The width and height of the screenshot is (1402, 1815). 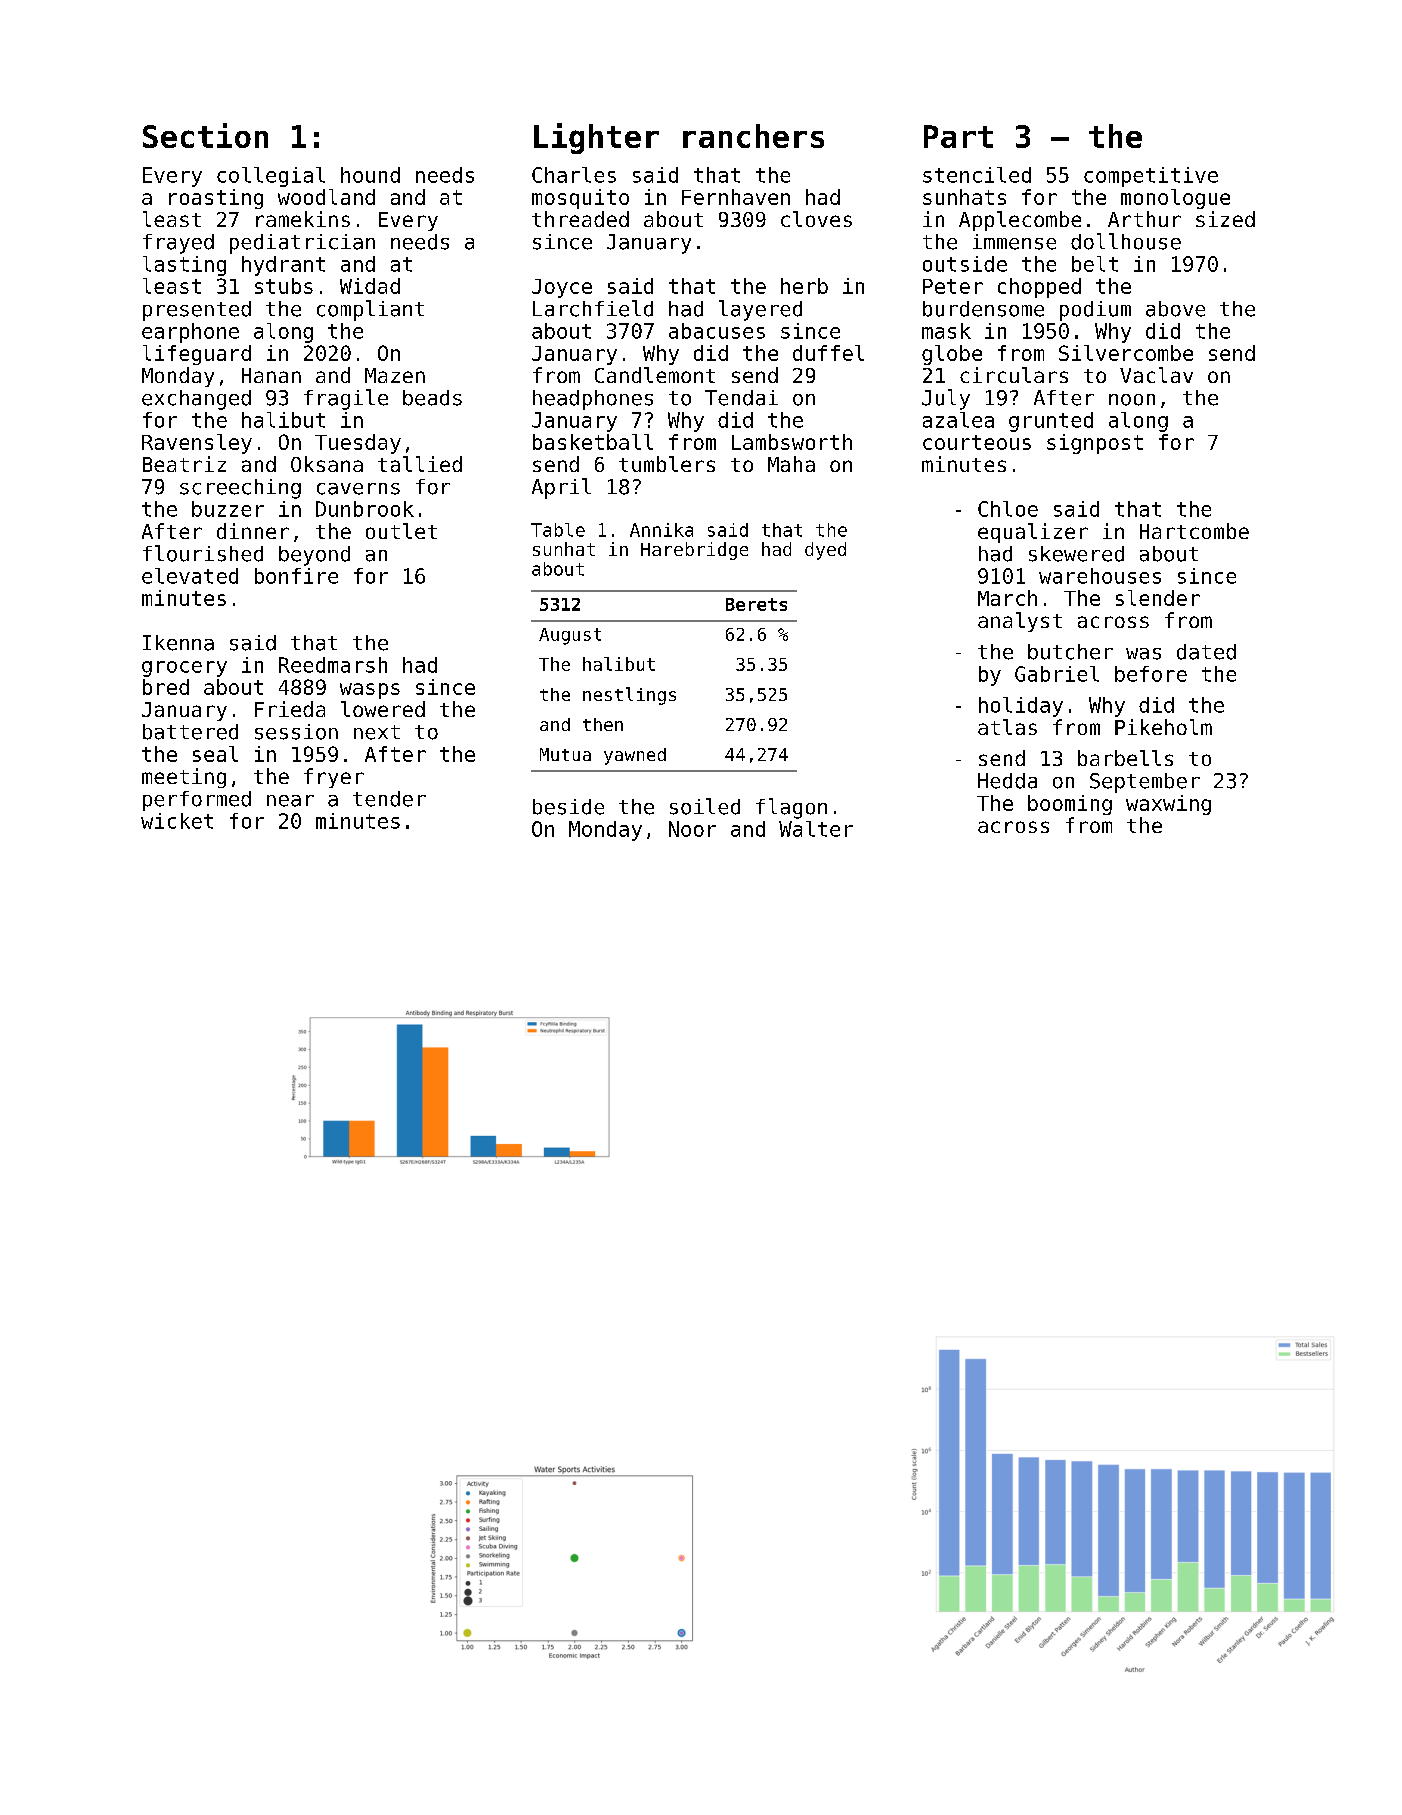 What do you see at coordinates (753, 136) in the screenshot?
I see `ranchers` at bounding box center [753, 136].
